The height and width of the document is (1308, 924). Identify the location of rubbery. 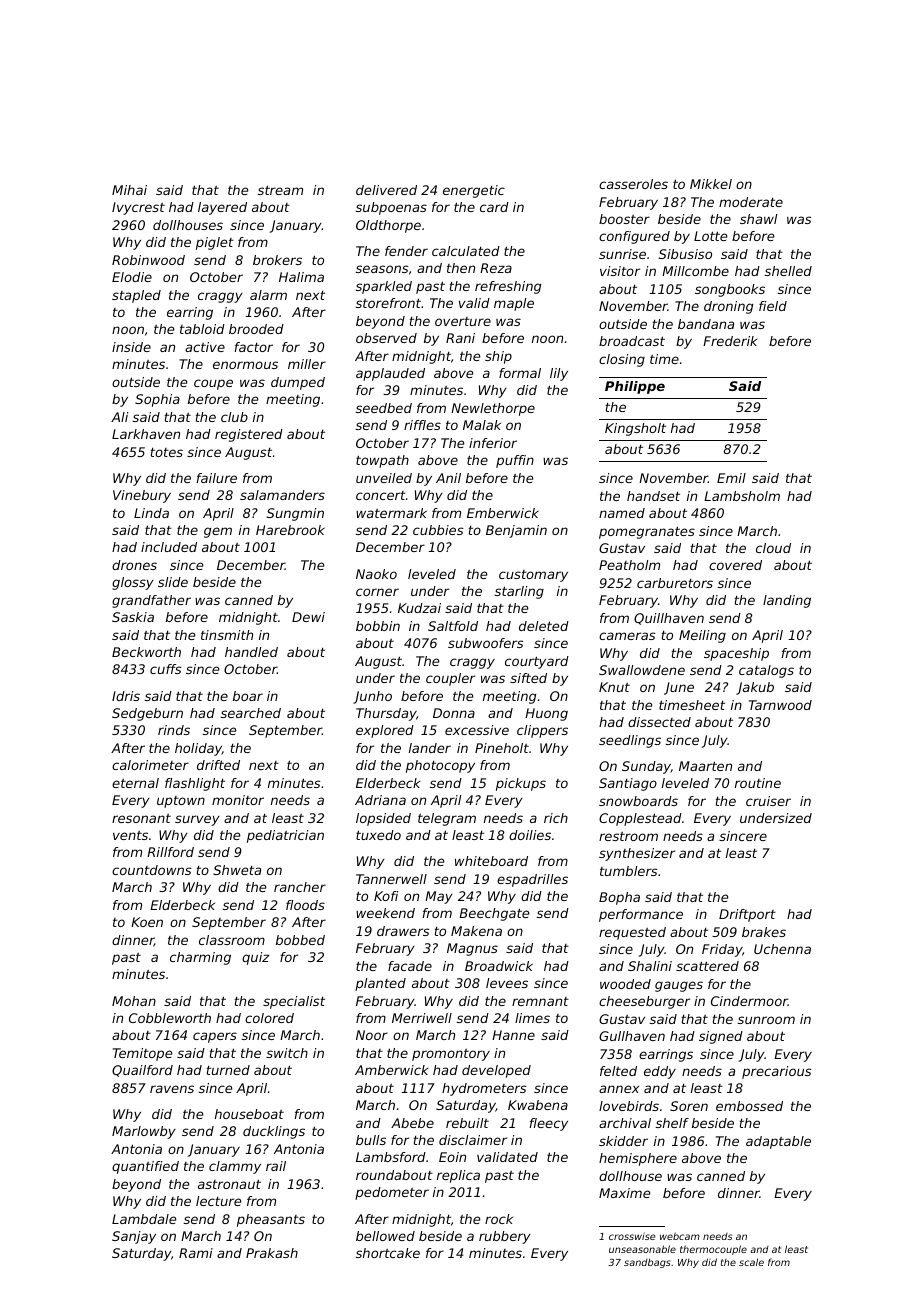
(505, 1237).
